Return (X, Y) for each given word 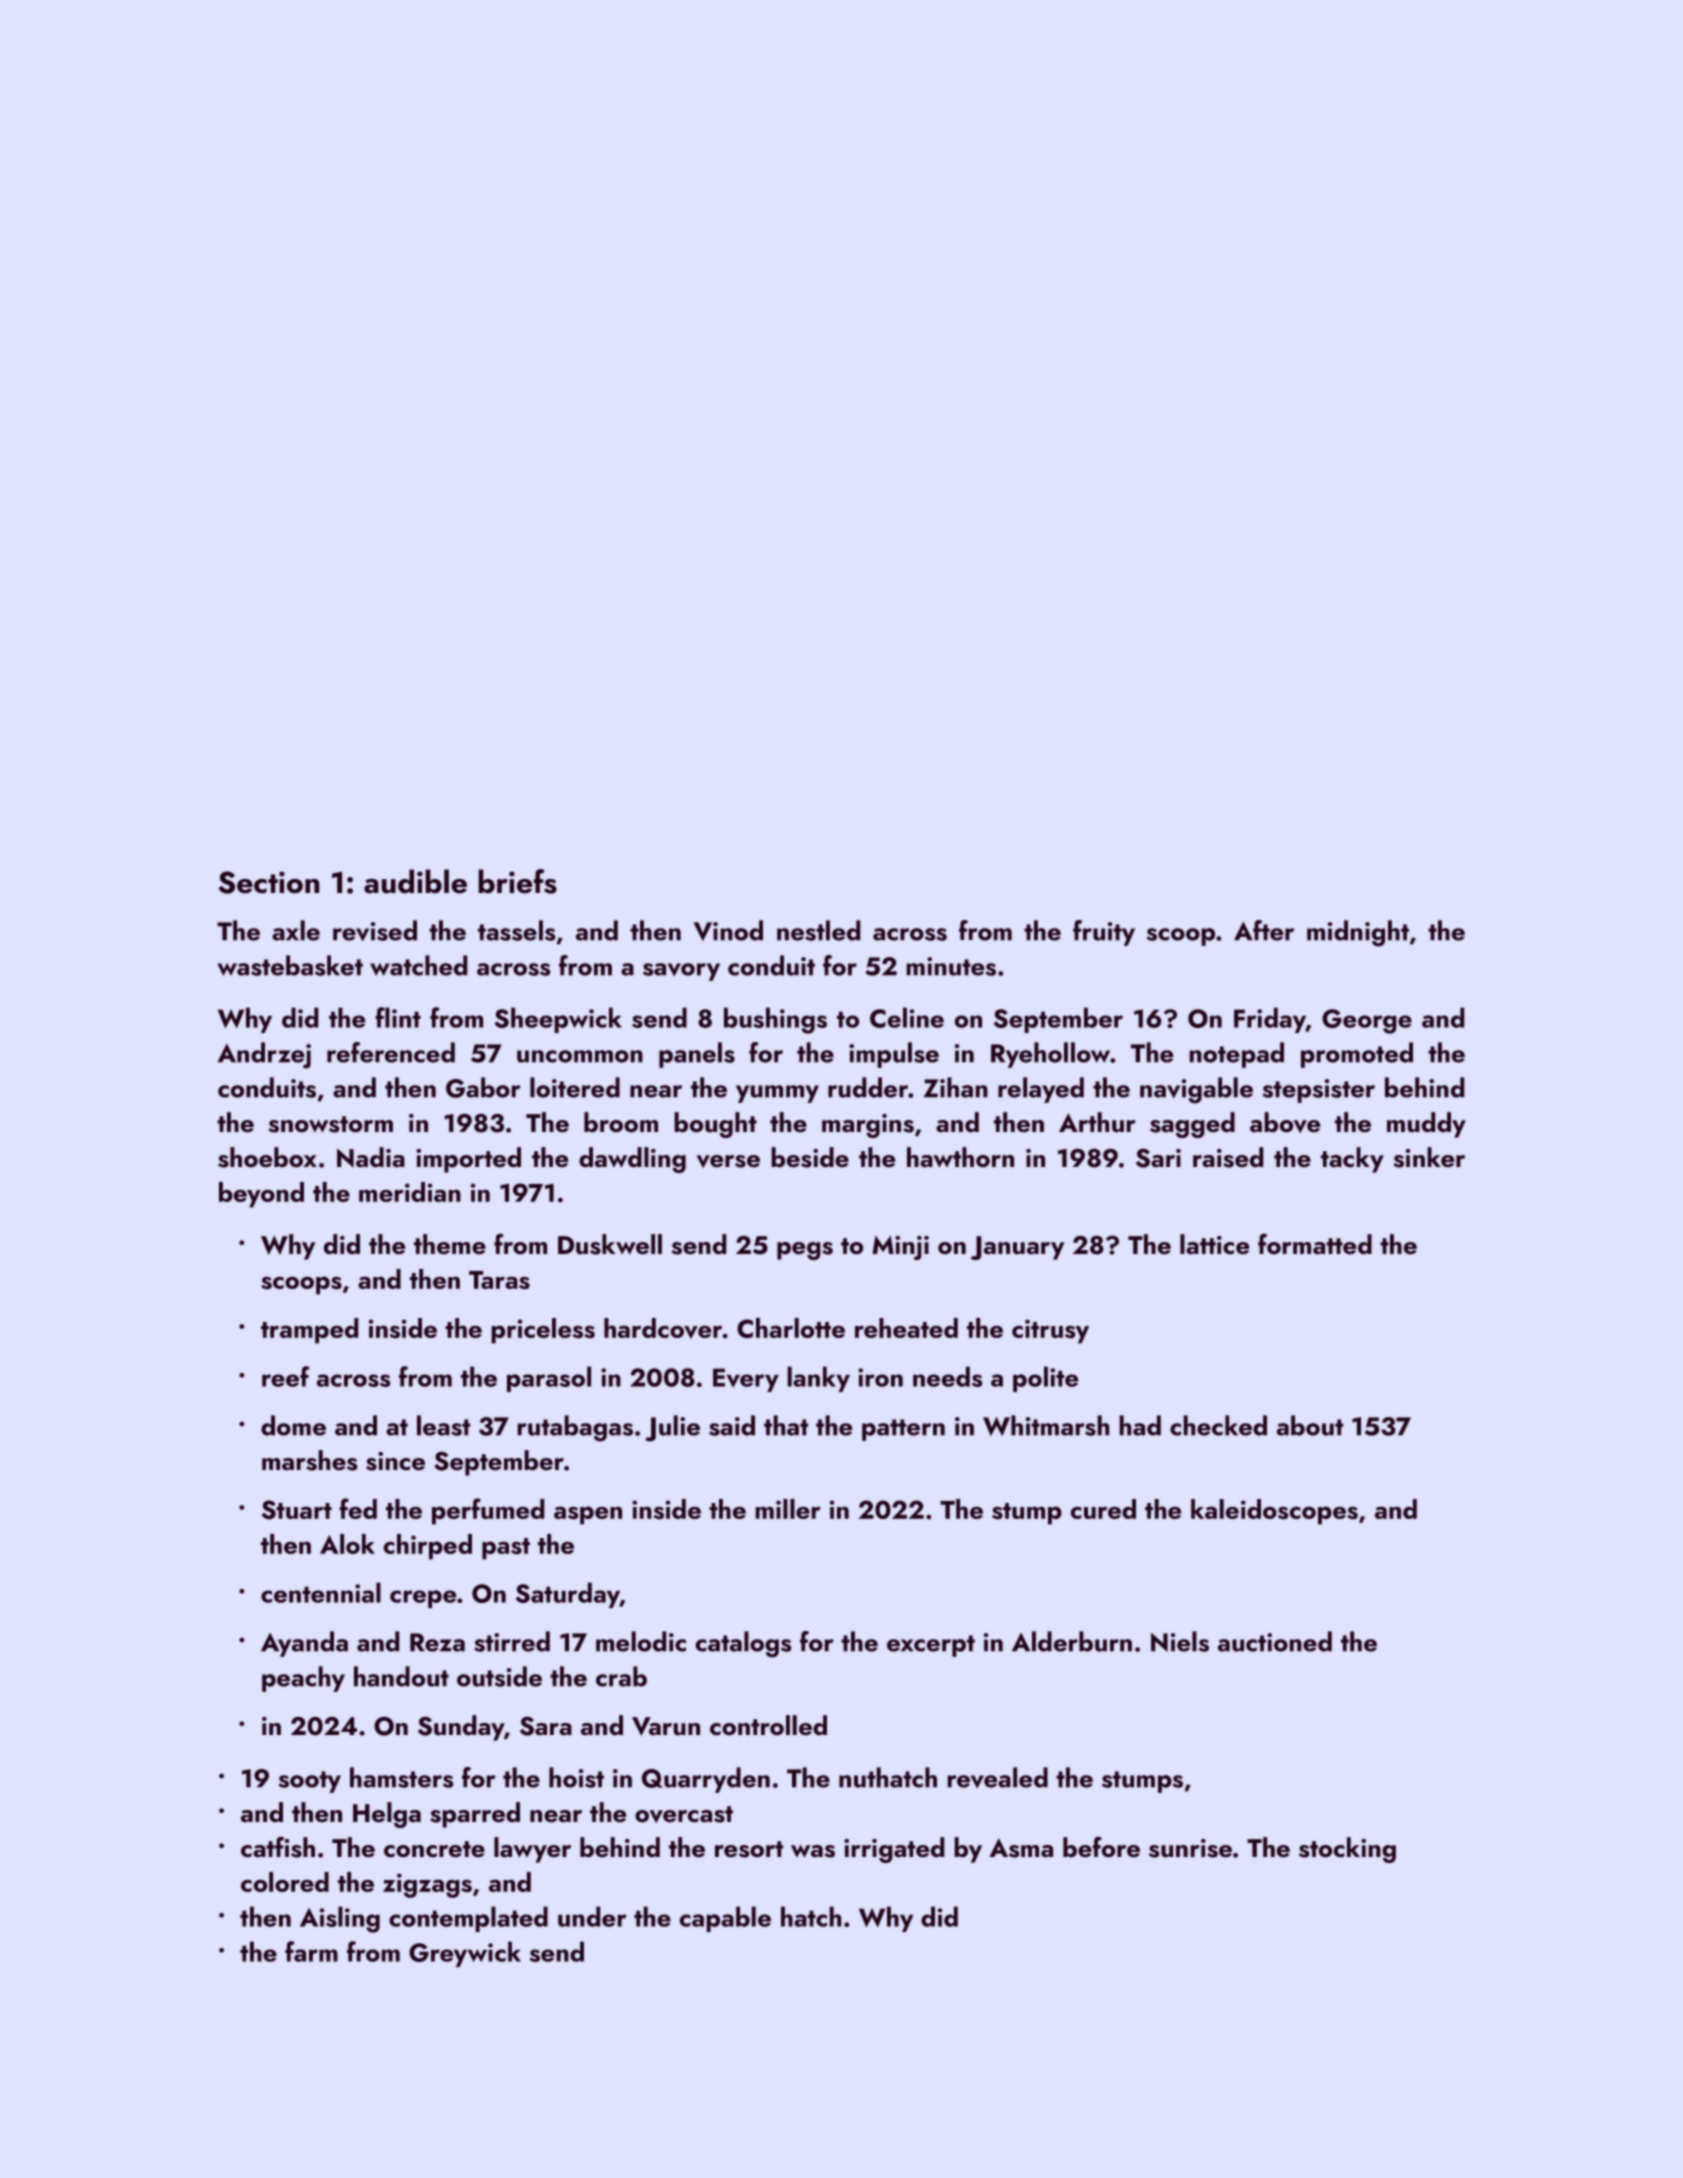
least (443, 1425)
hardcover (663, 1328)
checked (1218, 1425)
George (1367, 1021)
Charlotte (791, 1328)
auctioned (1275, 1641)
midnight (1358, 933)
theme (450, 1244)
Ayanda (304, 1644)
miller (788, 1509)
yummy (777, 1094)
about (1310, 1425)
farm (311, 1951)
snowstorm (331, 1124)
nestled (818, 930)
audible (415, 881)
